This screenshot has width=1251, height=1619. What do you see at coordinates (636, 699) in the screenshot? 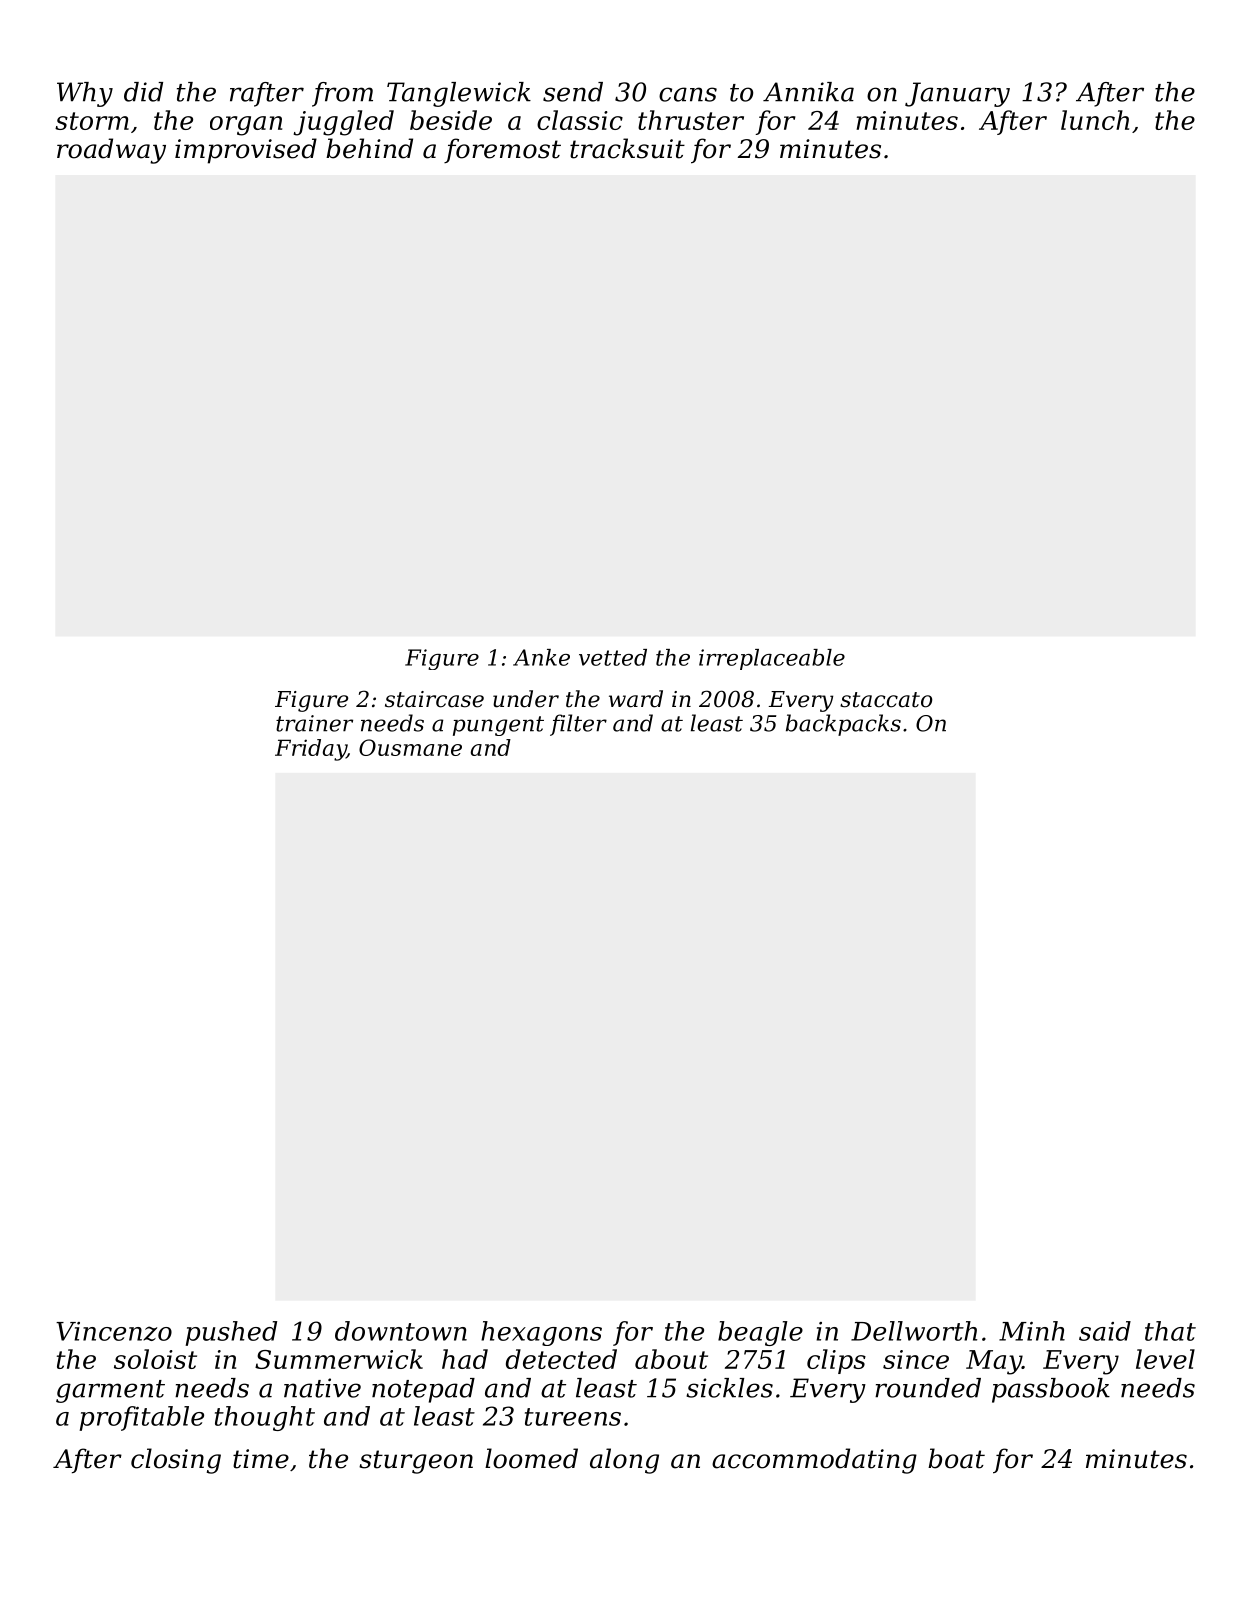
I see `ward` at bounding box center [636, 699].
